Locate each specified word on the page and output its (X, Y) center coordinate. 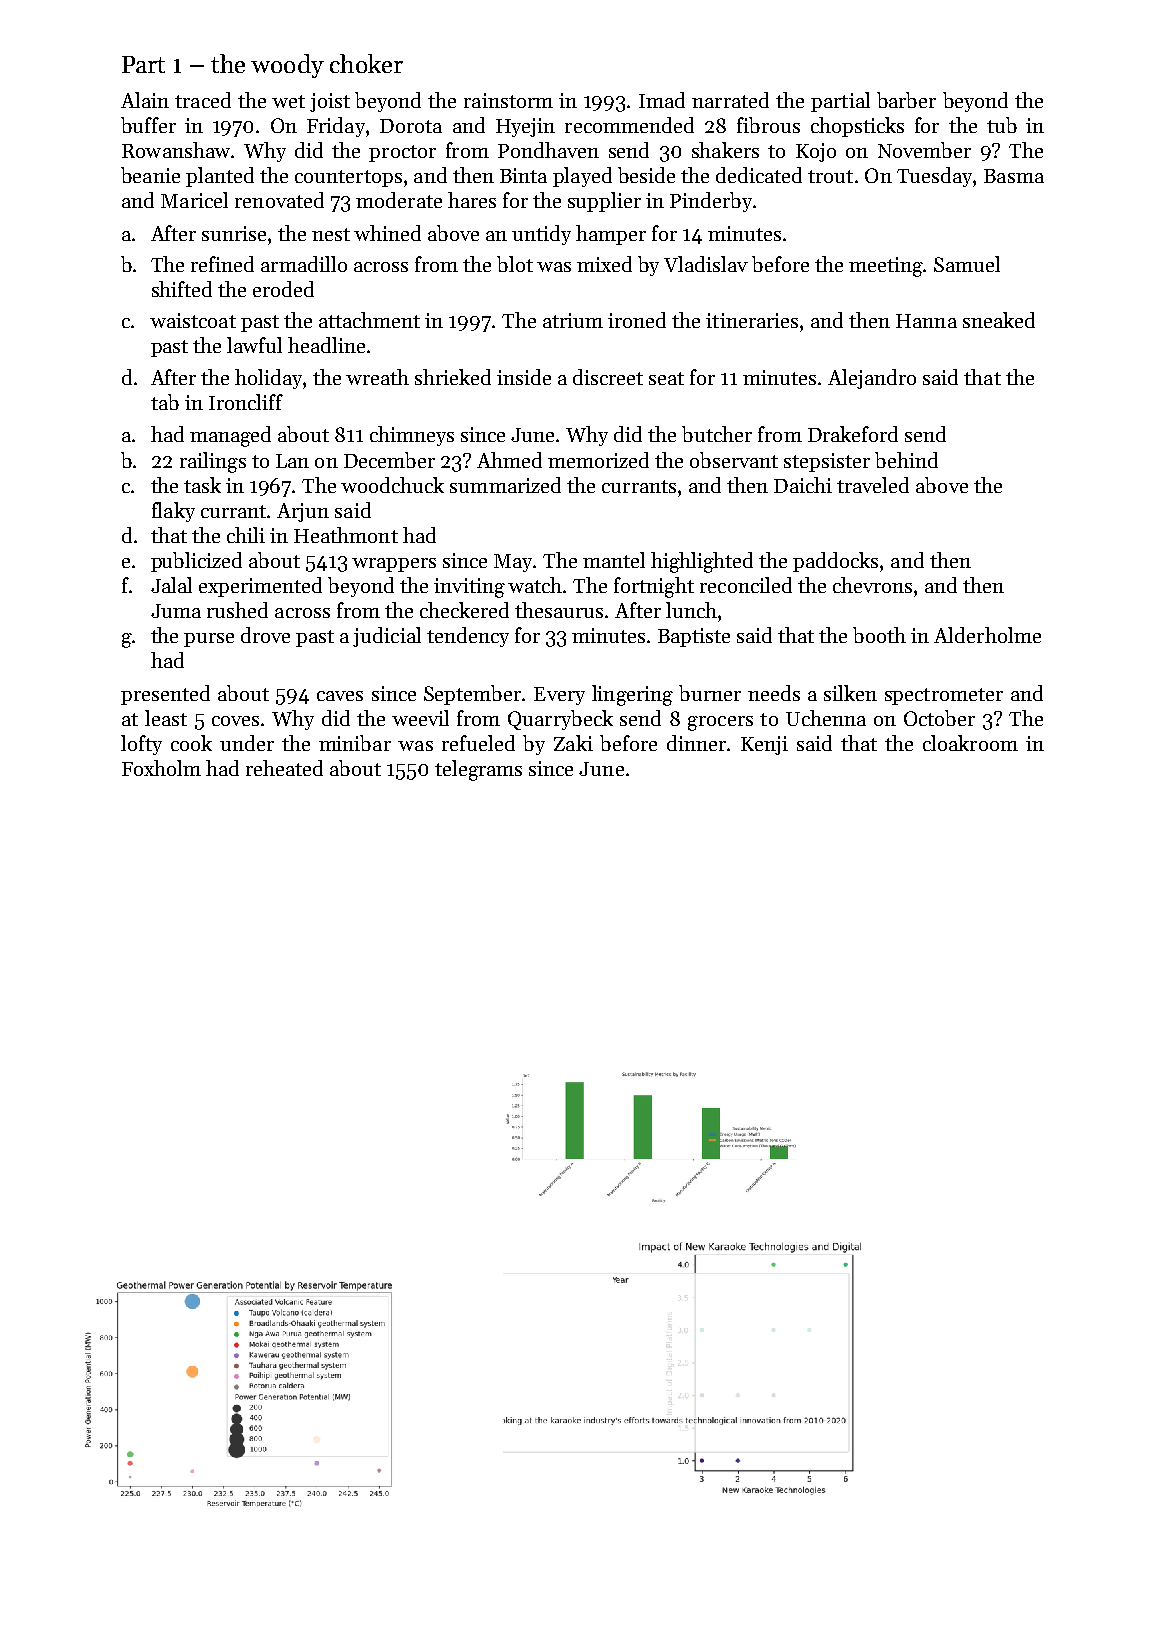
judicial (387, 637)
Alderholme (987, 635)
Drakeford (853, 434)
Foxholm (161, 768)
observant (734, 460)
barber (906, 100)
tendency (468, 637)
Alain (145, 100)
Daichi (803, 485)
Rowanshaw (176, 150)
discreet (608, 377)
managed (230, 436)
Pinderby (711, 202)
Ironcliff (246, 402)
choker (366, 63)
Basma (1014, 176)
